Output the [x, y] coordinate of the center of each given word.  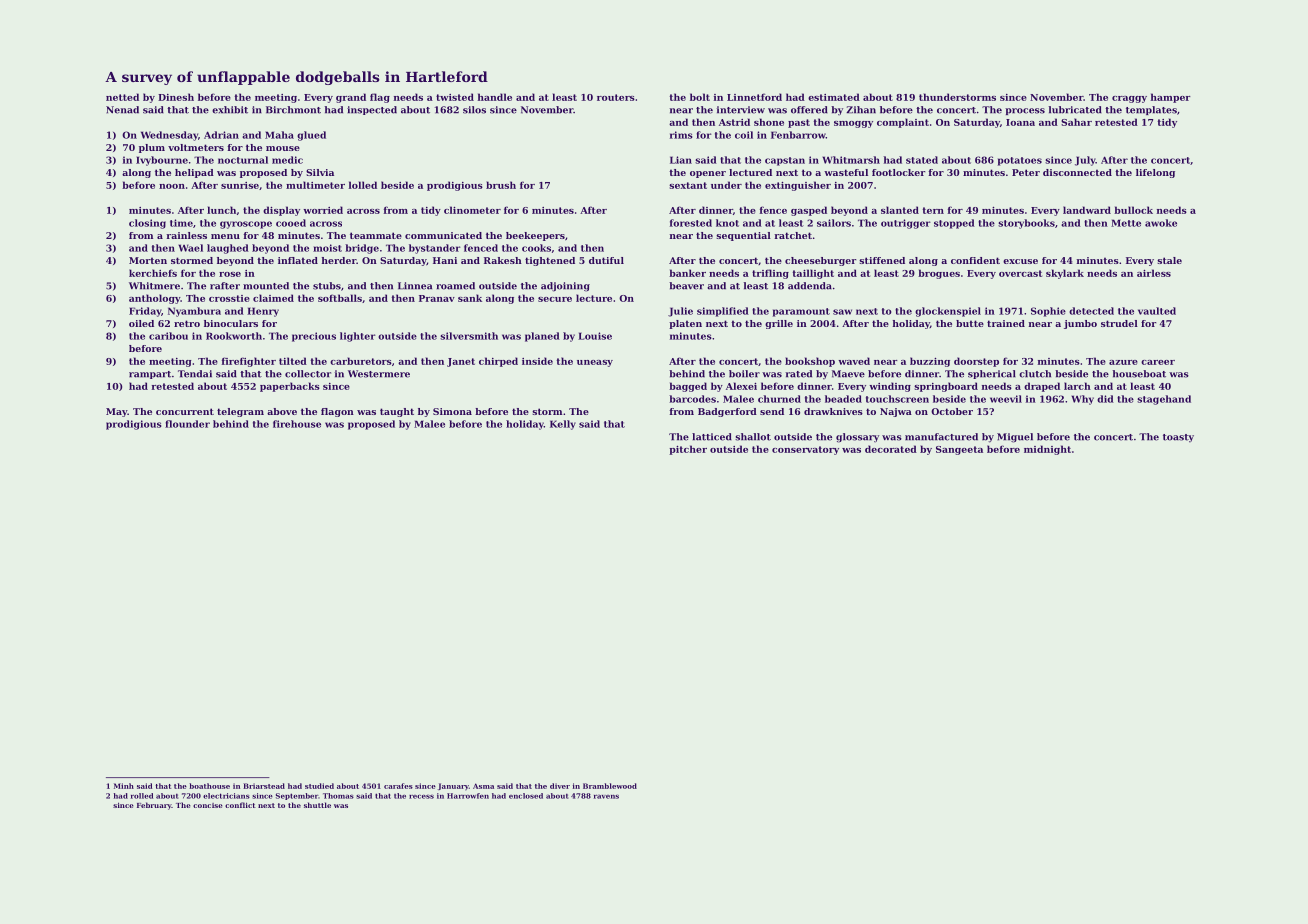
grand [351, 98]
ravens [606, 796]
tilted [293, 361]
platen [685, 324]
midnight [1047, 450]
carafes [398, 786]
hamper [1171, 98]
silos [474, 110]
